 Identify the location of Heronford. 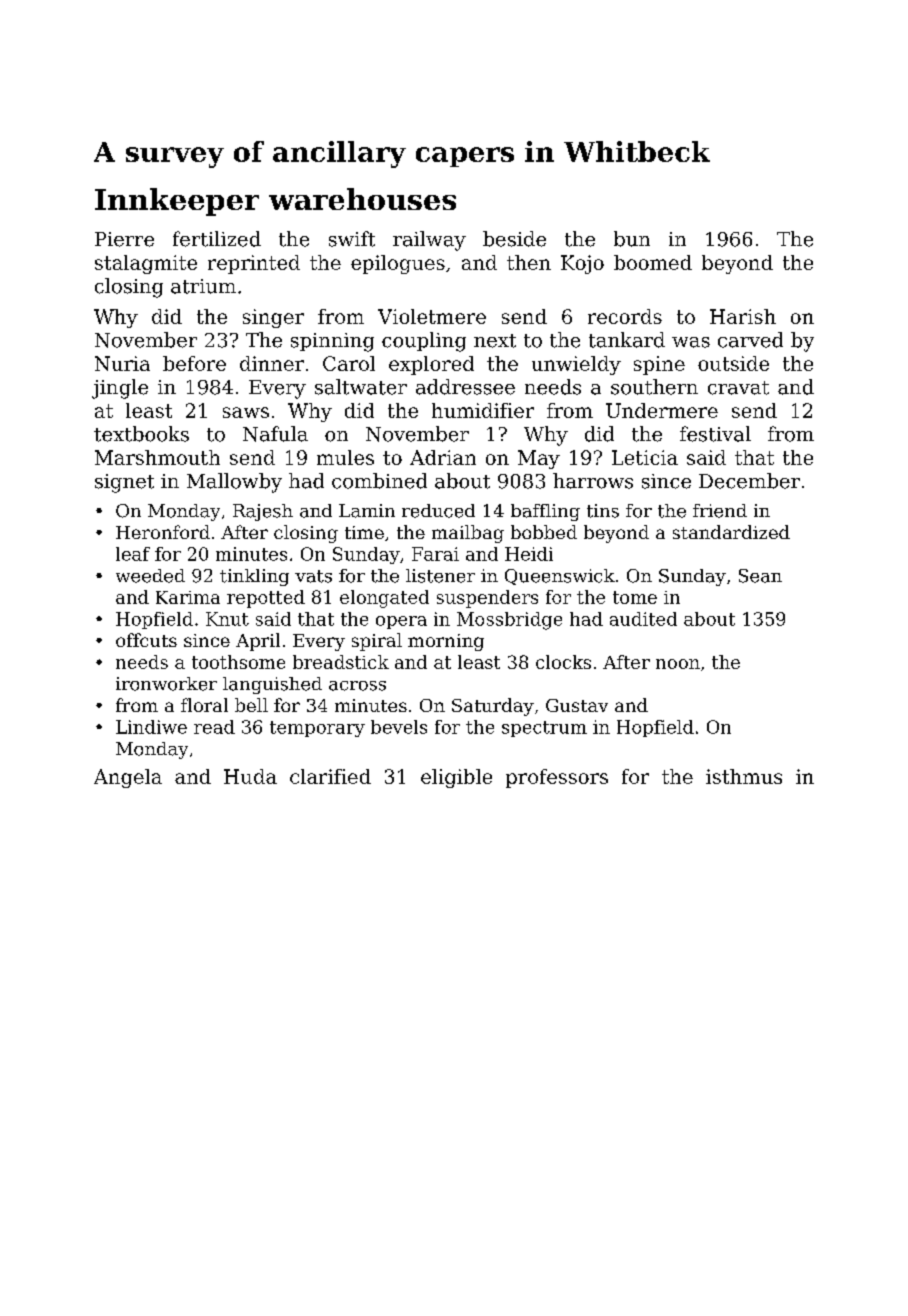
(163, 532).
